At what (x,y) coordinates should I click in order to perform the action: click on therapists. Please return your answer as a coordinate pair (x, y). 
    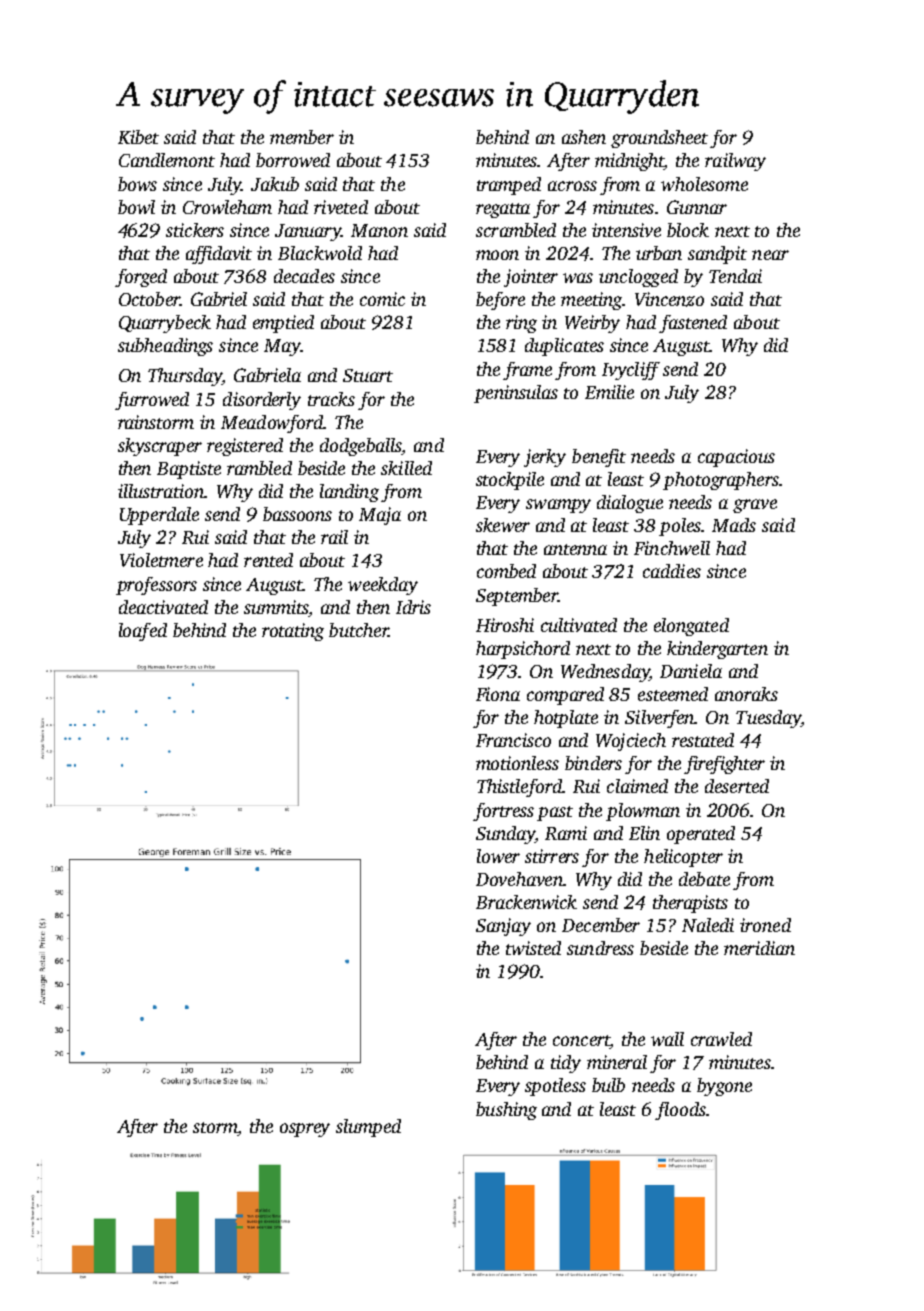
    Looking at the image, I should click on (690, 904).
